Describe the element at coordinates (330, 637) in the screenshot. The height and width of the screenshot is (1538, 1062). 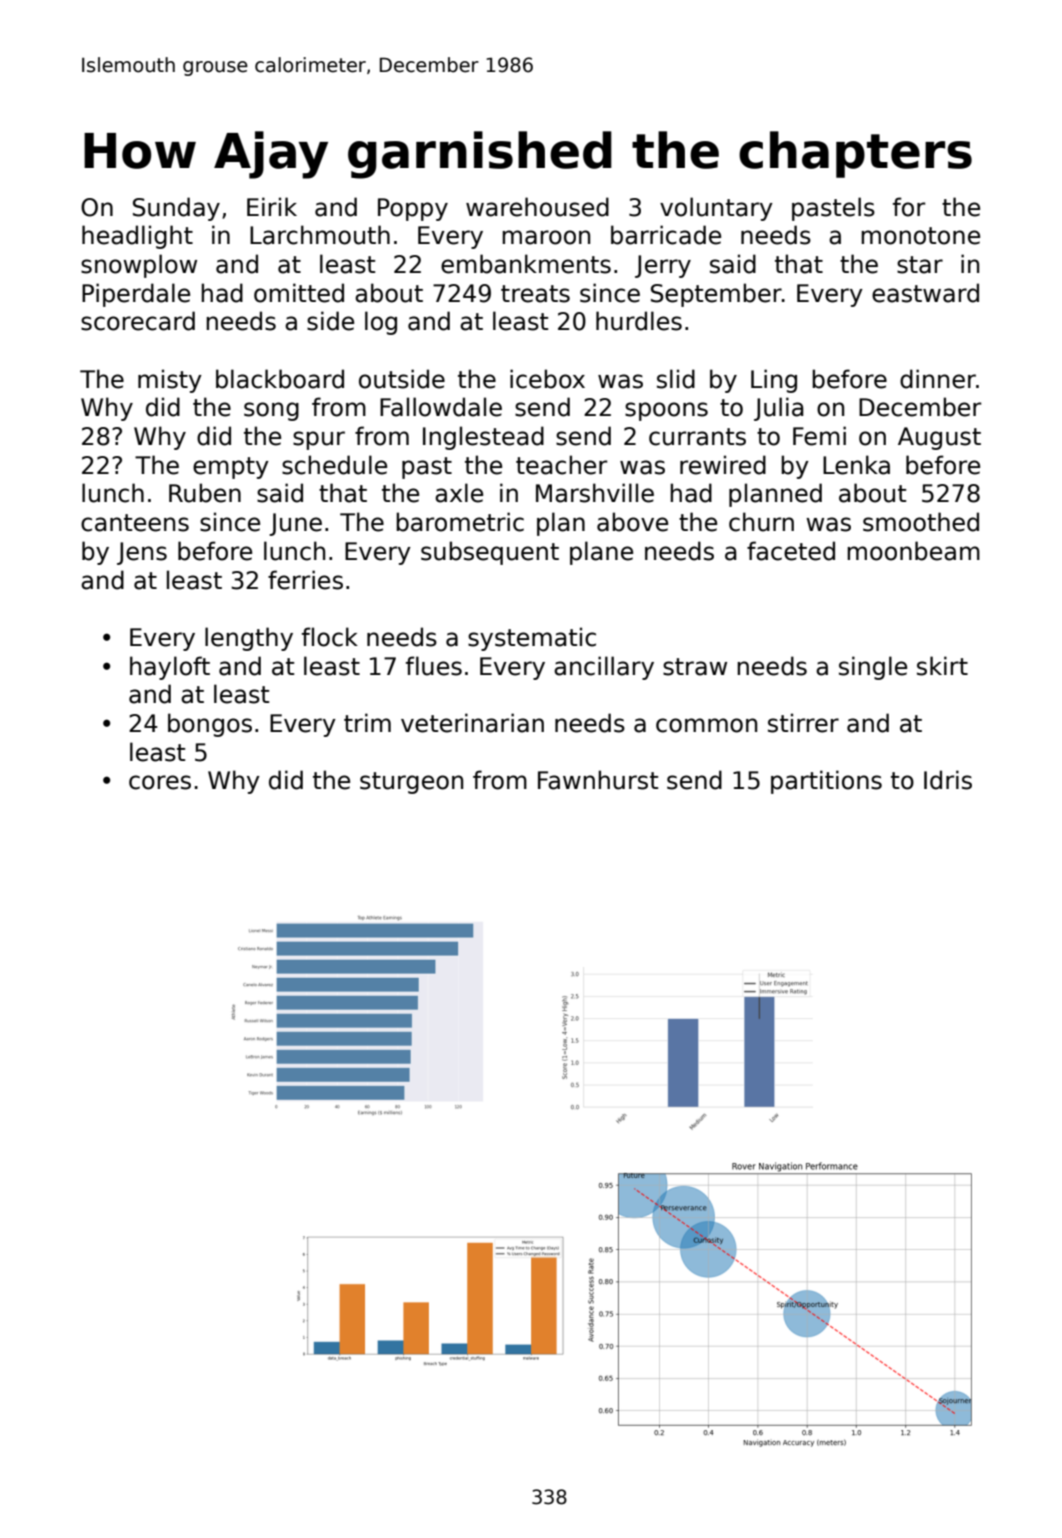
I see `flock` at that location.
